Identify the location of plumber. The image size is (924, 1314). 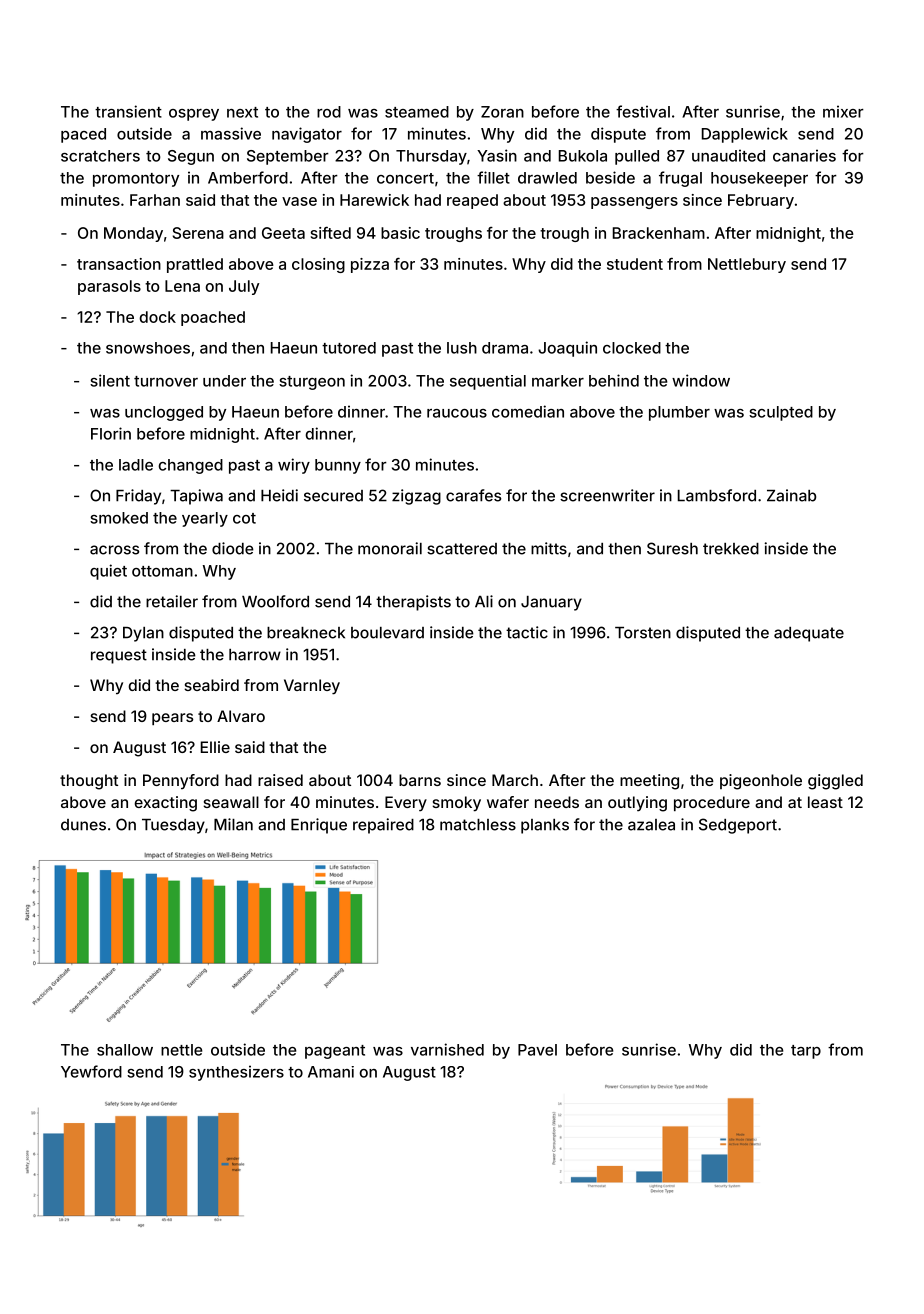
(679, 413).
